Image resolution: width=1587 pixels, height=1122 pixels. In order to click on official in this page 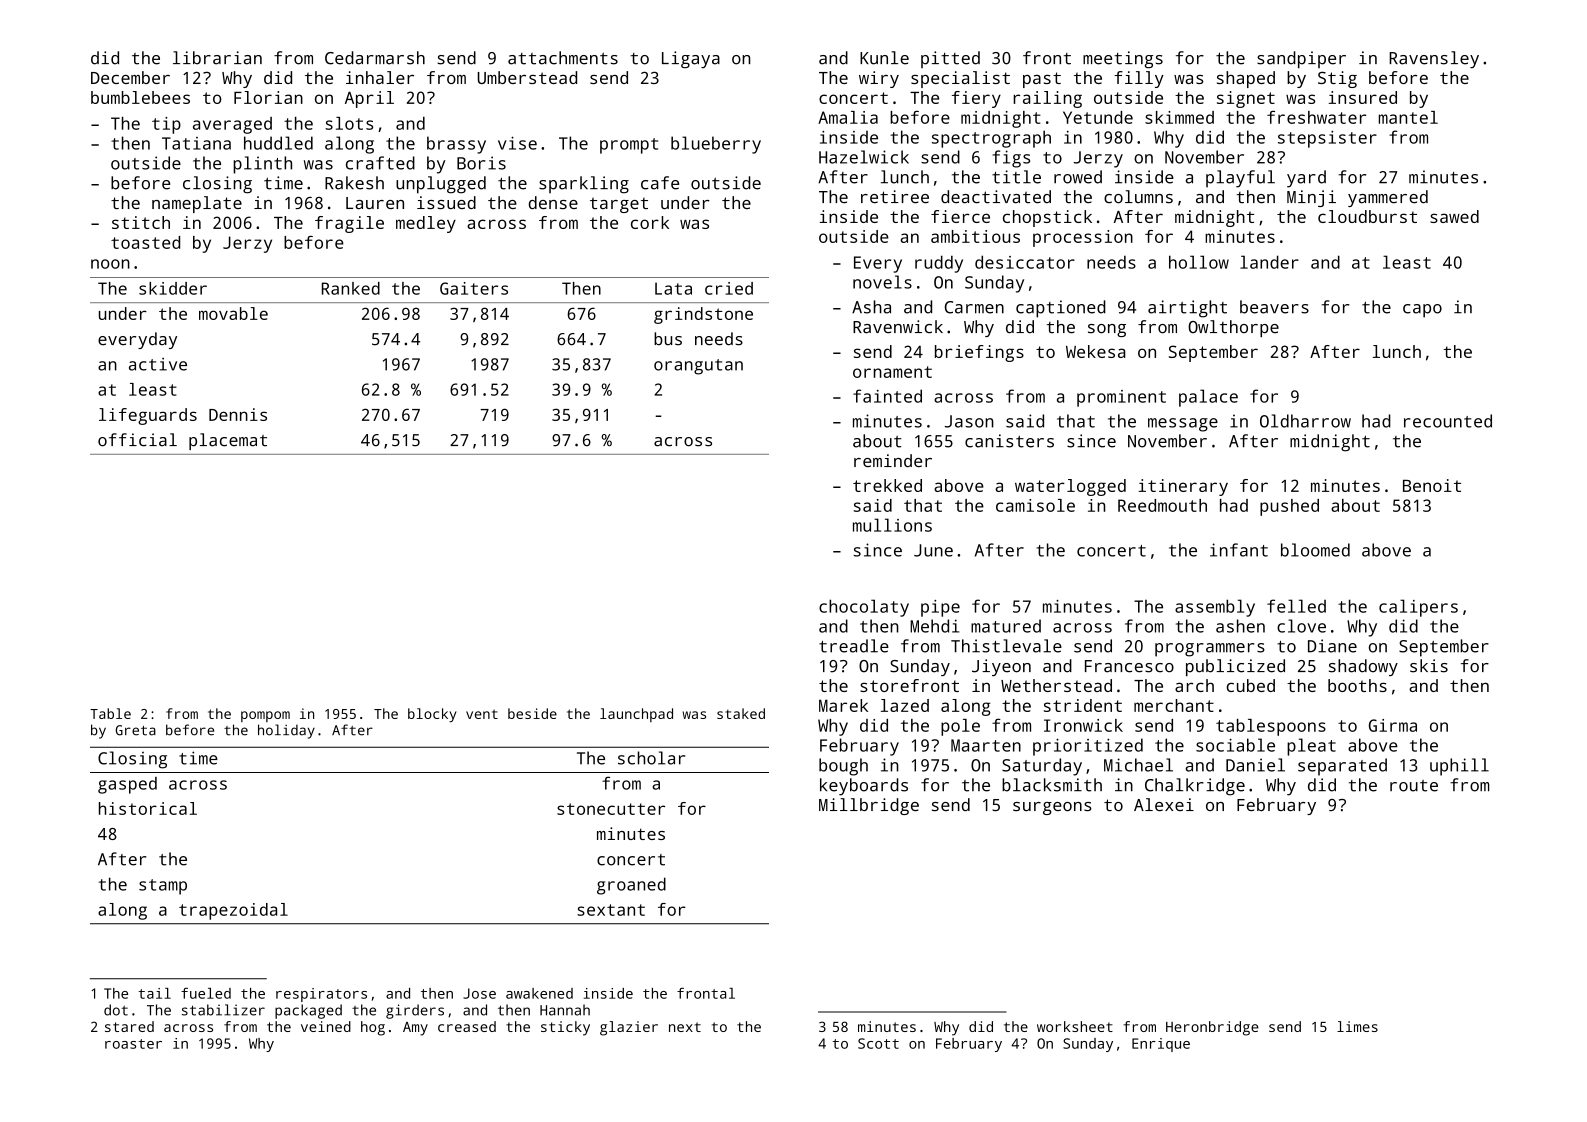, I will do `click(137, 440)`.
